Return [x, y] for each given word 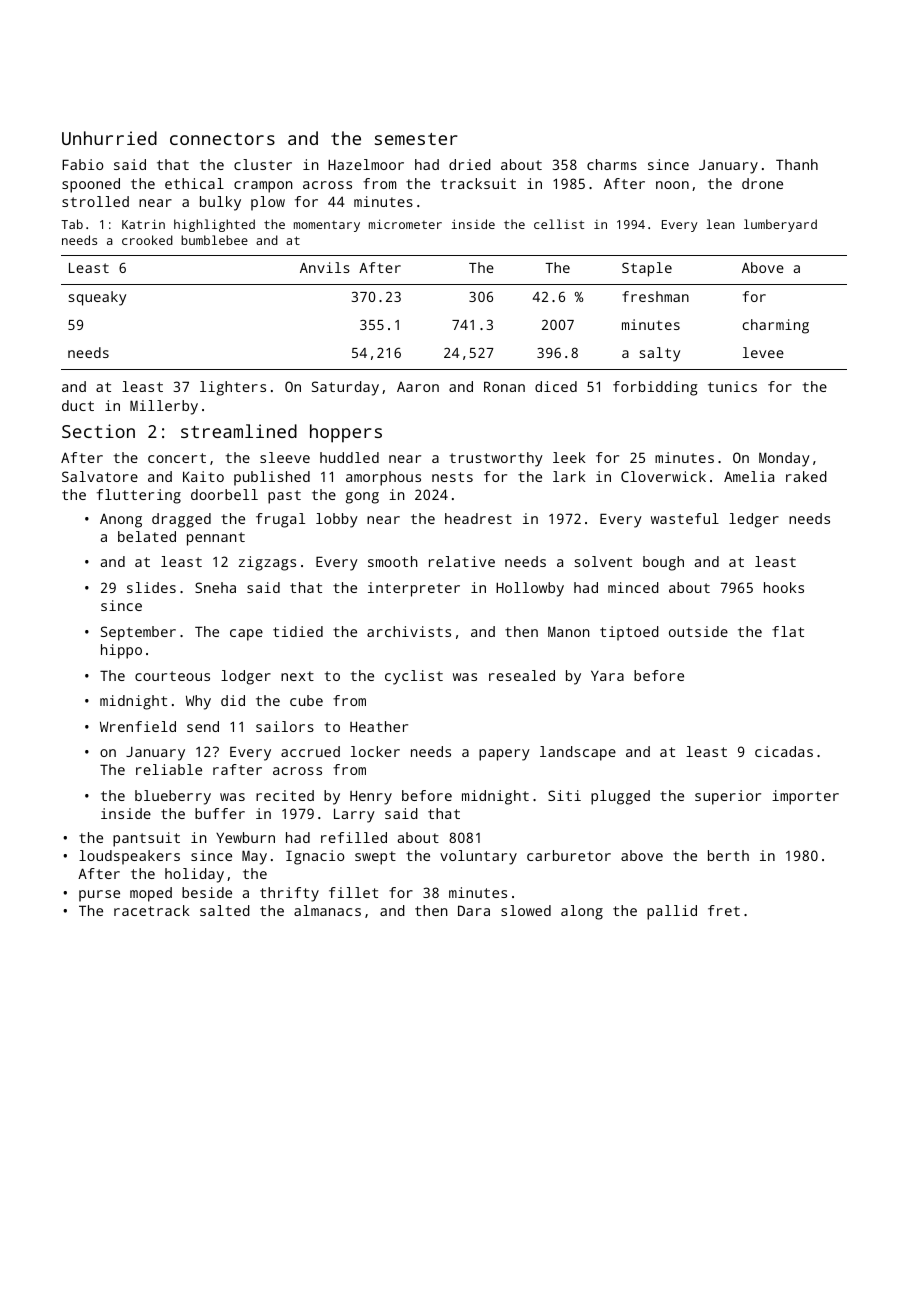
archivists [409, 631]
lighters [233, 388]
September [138, 633]
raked [806, 476]
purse [99, 896]
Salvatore [100, 476]
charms [612, 164]
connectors [222, 139]
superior [728, 797]
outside [698, 631]
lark [569, 476]
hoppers [346, 433]
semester [416, 139]
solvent [603, 561]
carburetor [569, 855]
